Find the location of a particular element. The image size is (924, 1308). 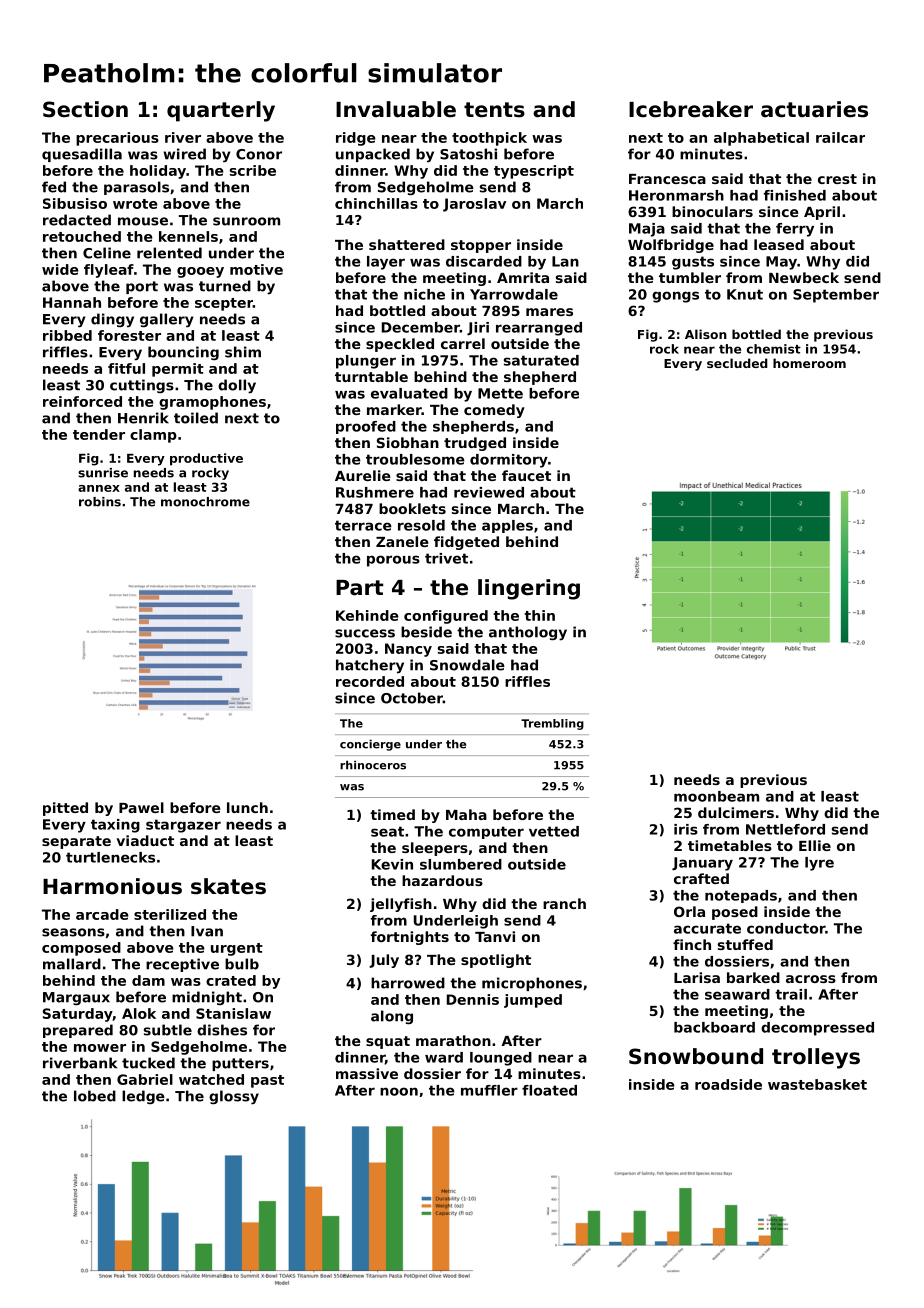

leased is located at coordinates (779, 244).
